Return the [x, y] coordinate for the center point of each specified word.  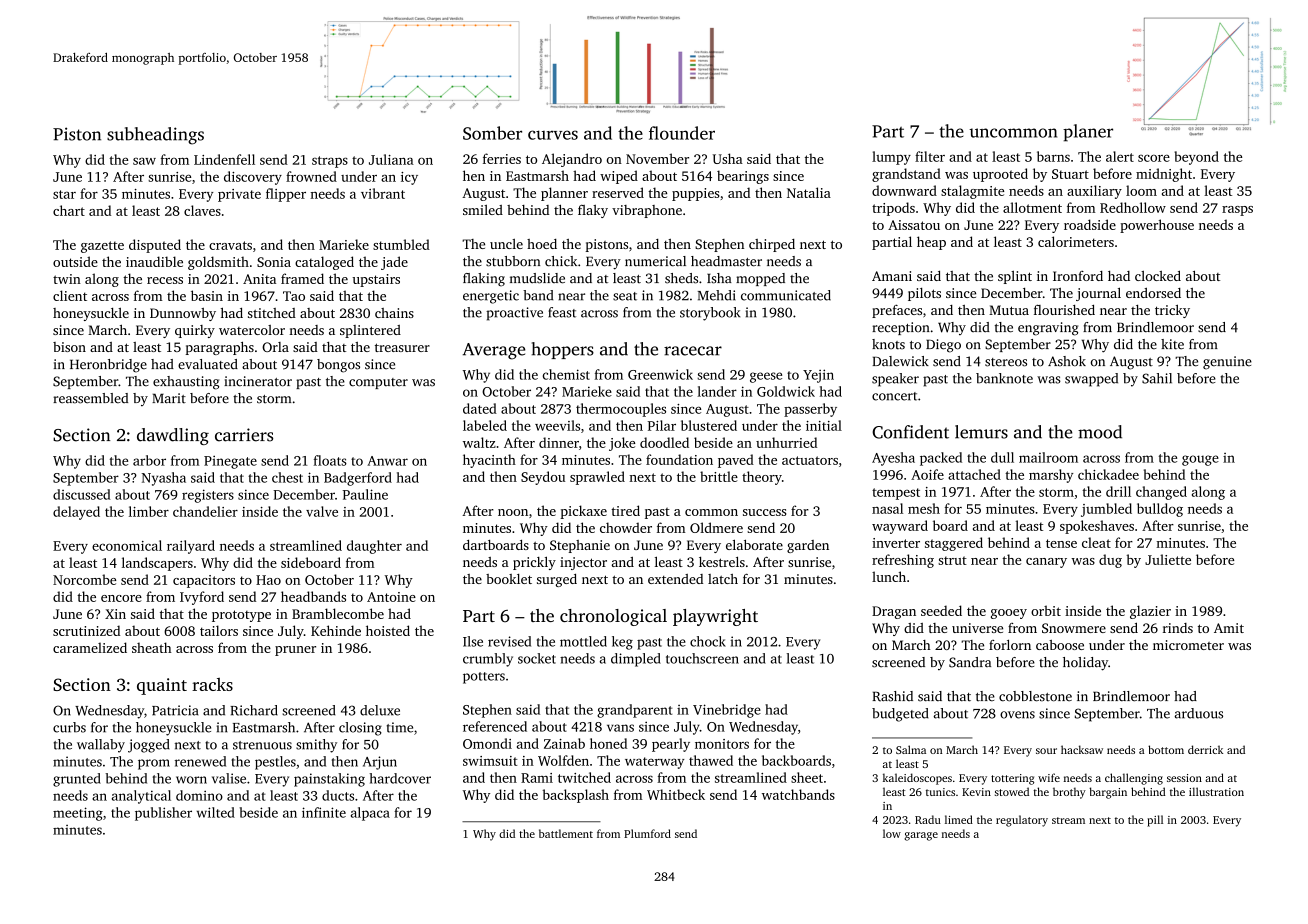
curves [553, 135]
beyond [1196, 158]
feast [562, 312]
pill [1155, 821]
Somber [492, 133]
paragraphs [220, 348]
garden [808, 546]
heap [931, 243]
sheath [152, 647]
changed [1161, 493]
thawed [711, 760]
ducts [338, 795]
